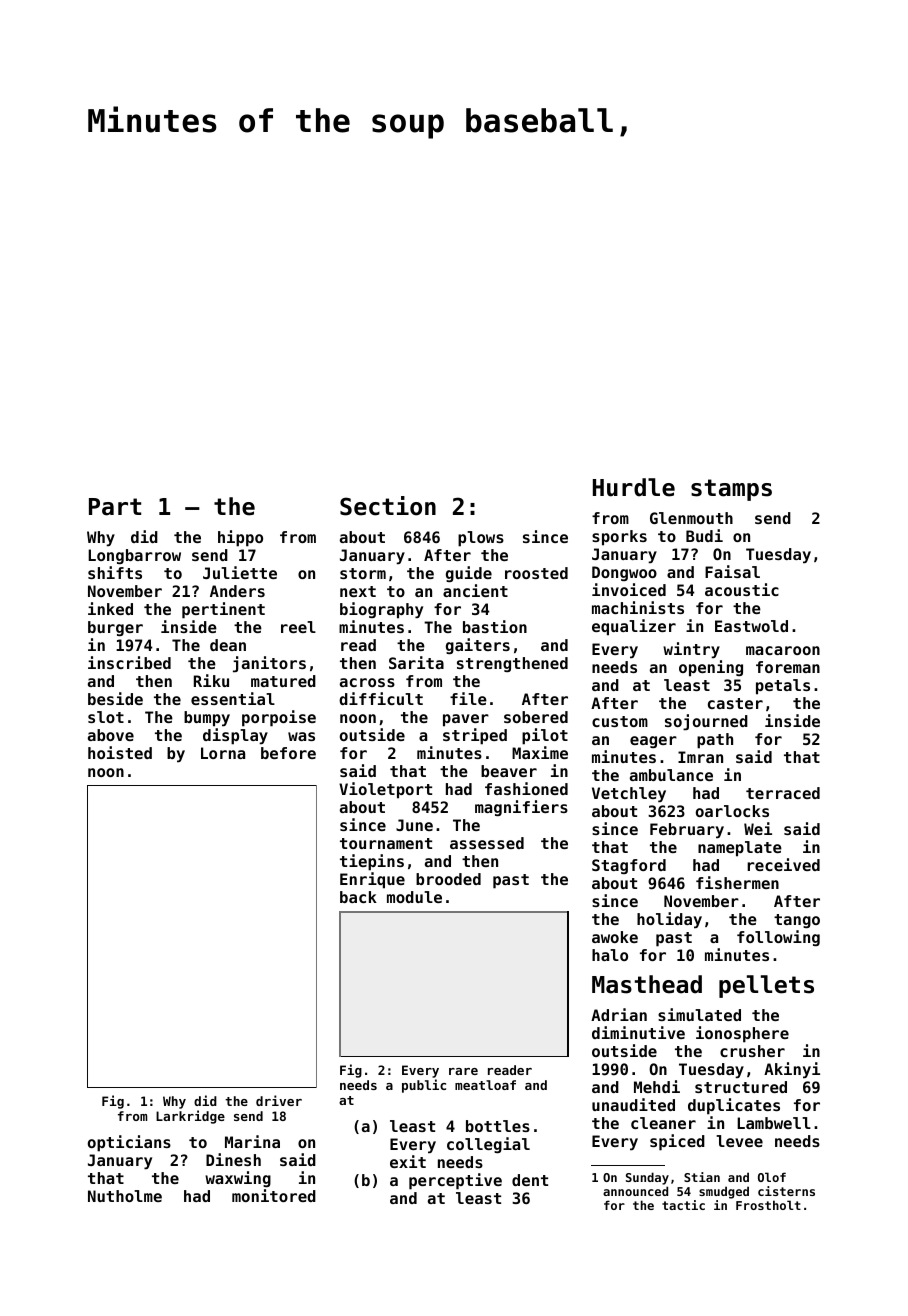 The width and height of the image is (908, 1316). I want to click on Nutholme, so click(125, 1196).
